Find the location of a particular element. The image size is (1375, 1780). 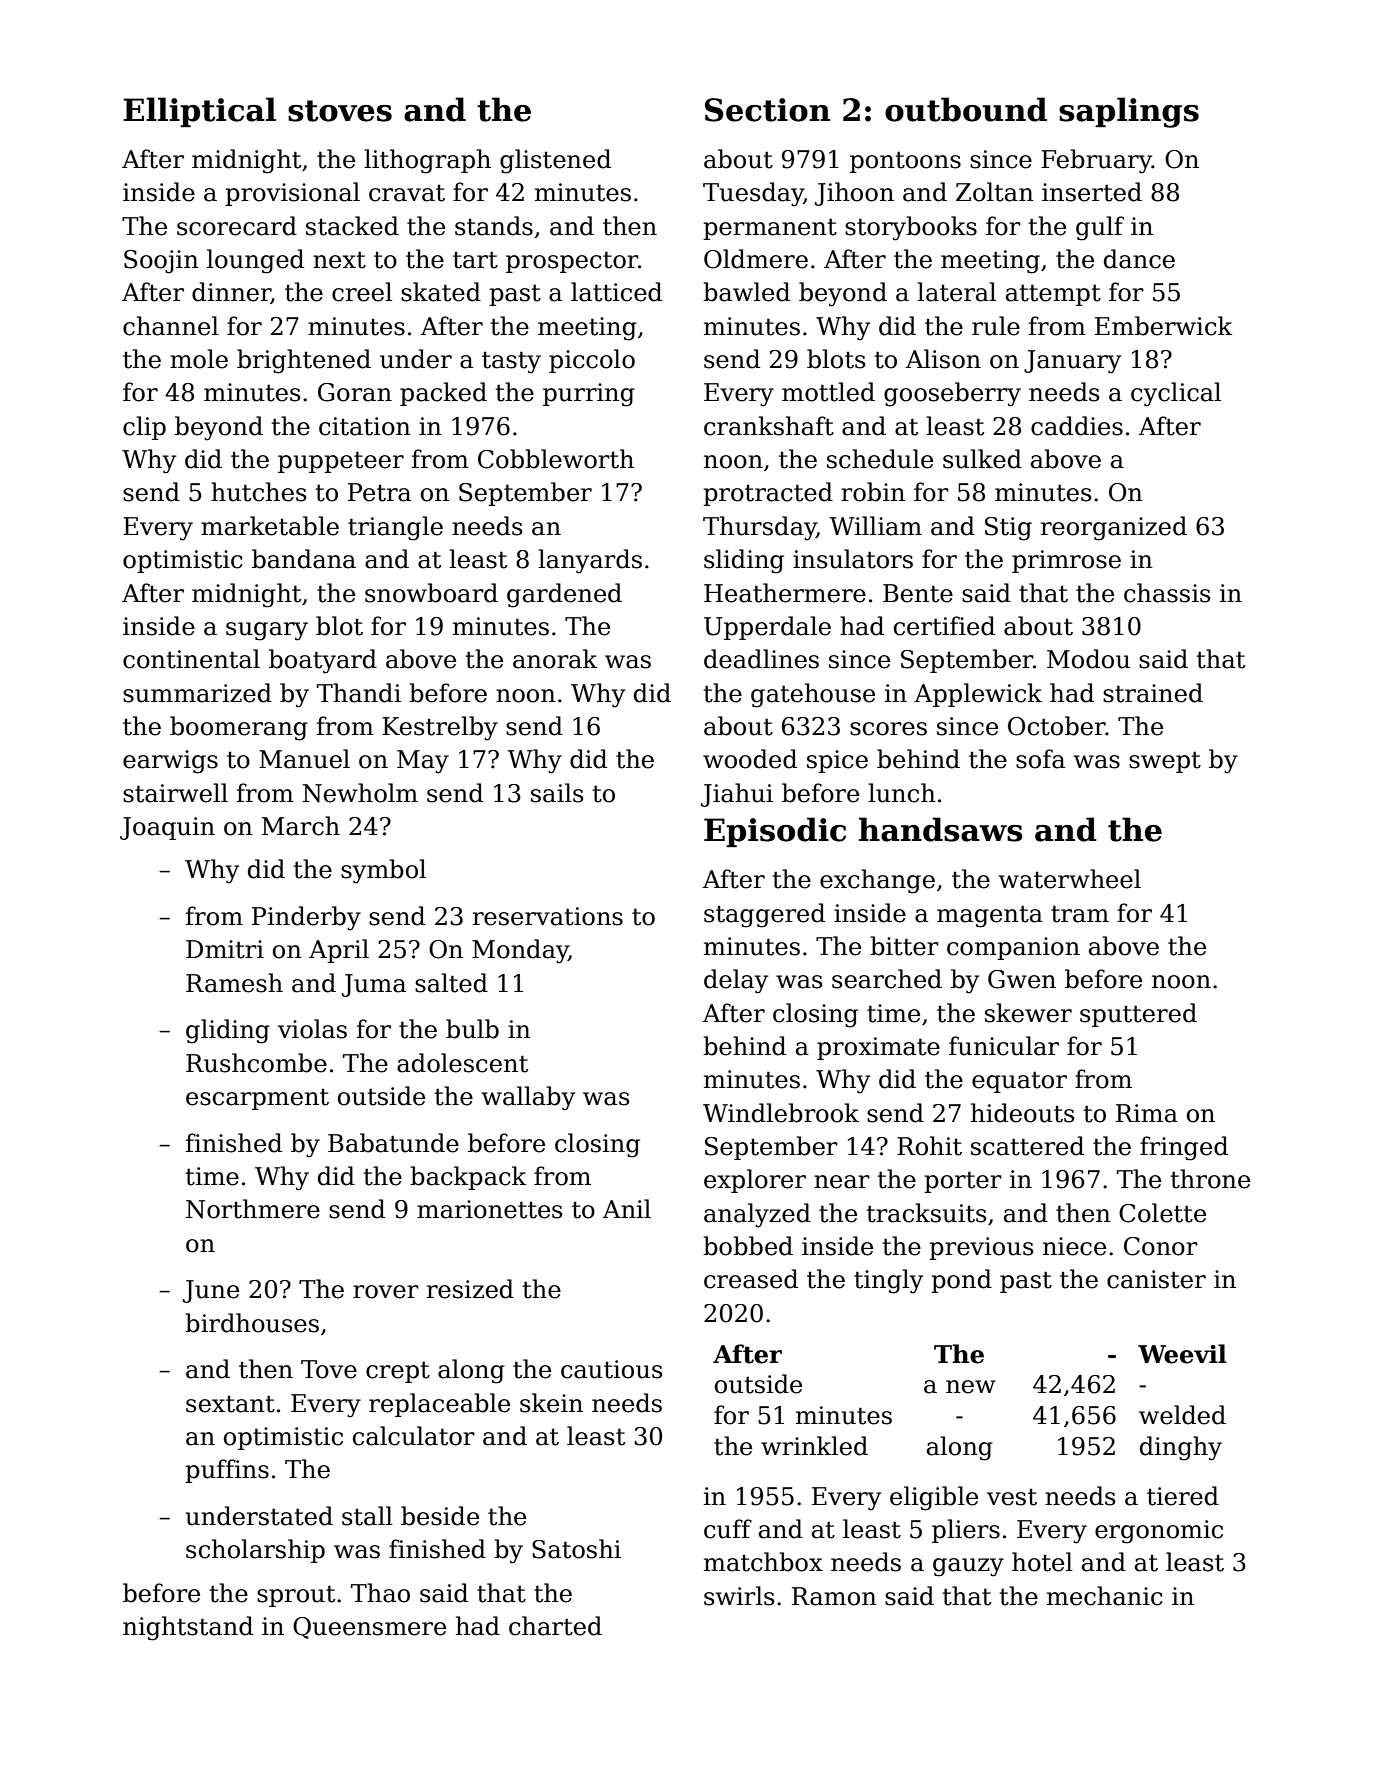

canister is located at coordinates (1156, 1279).
